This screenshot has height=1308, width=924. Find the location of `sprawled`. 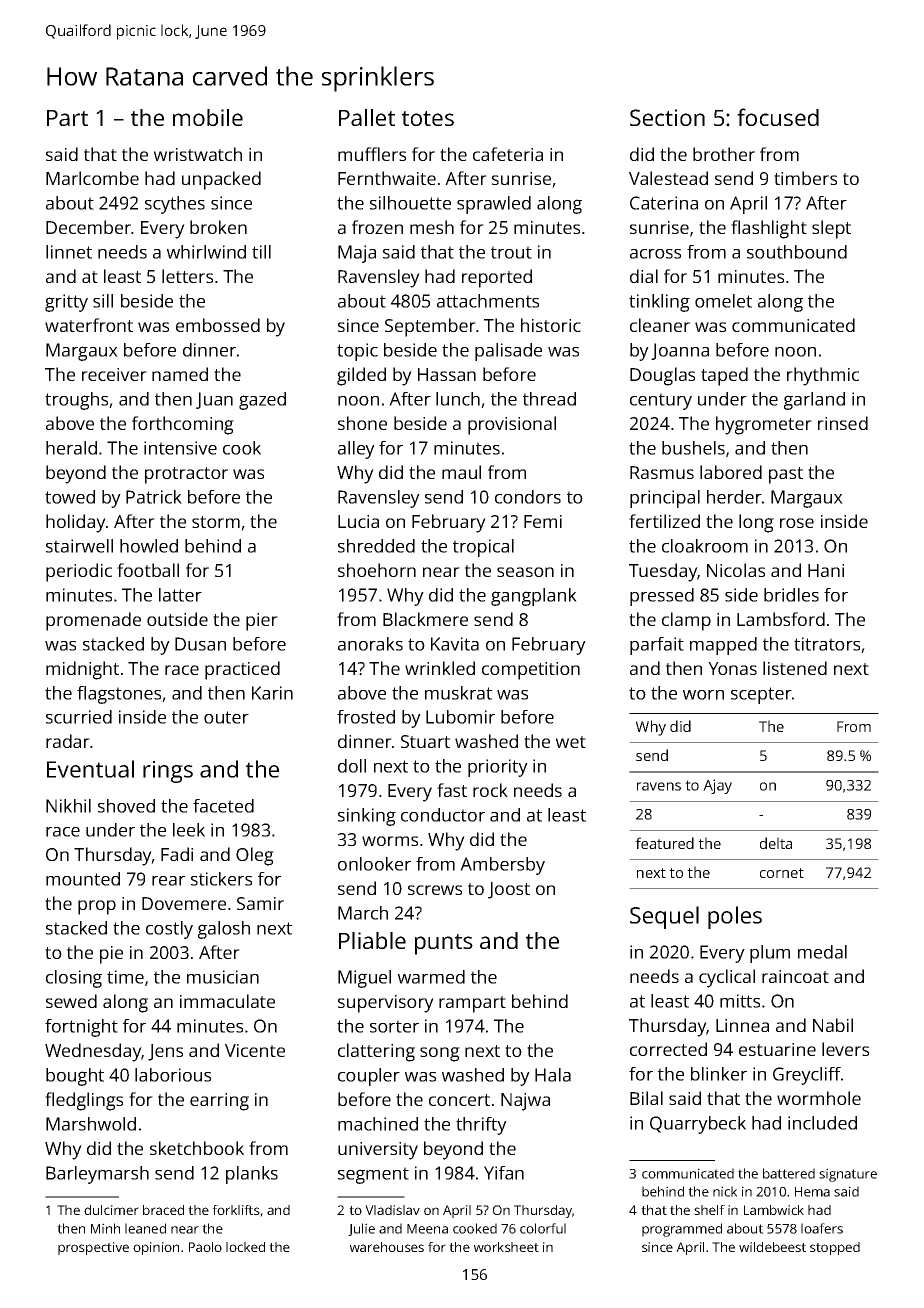

sprawled is located at coordinates (494, 205).
